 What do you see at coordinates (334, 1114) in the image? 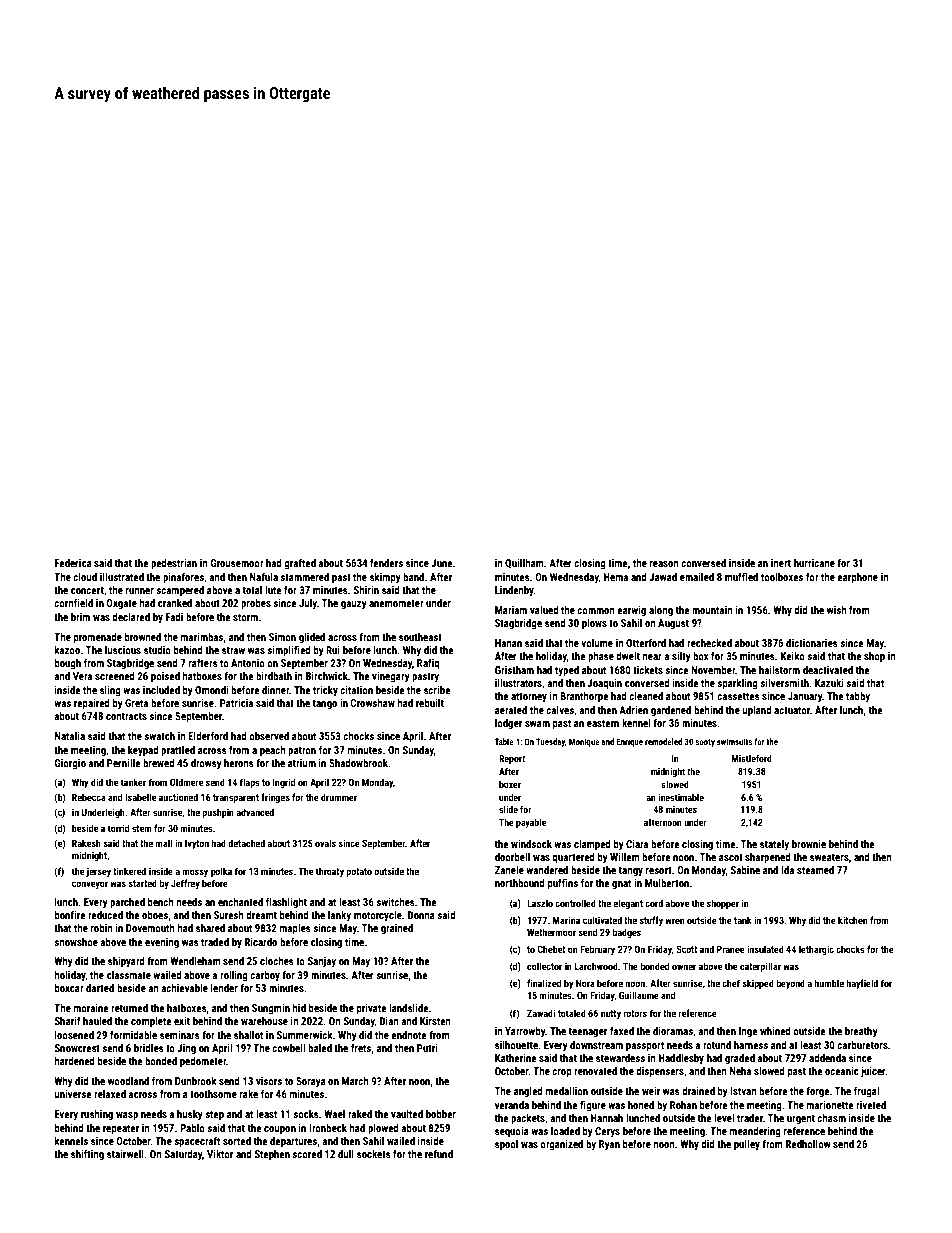
I see `Wael` at bounding box center [334, 1114].
